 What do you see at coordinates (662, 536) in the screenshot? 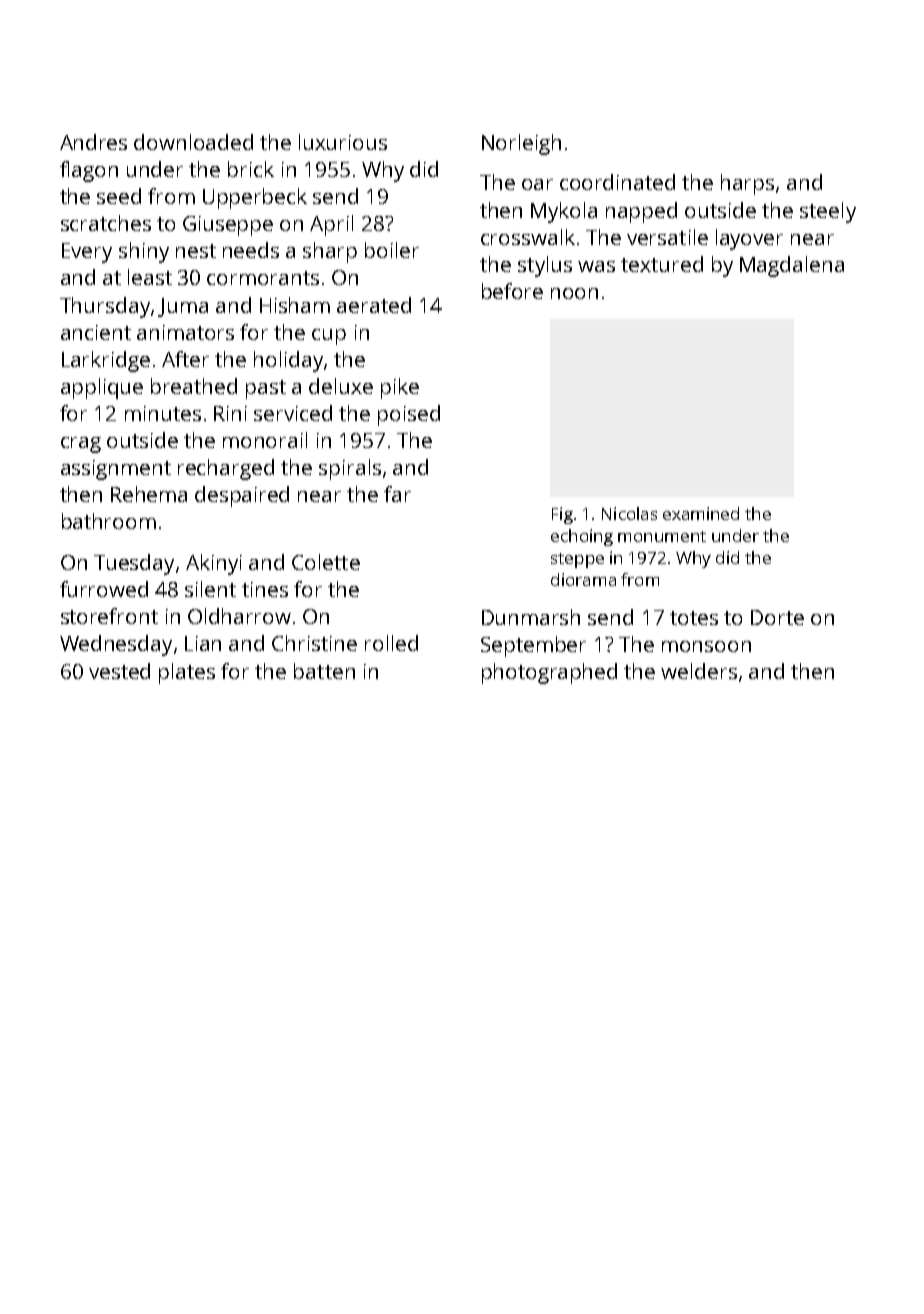
I see `monument` at bounding box center [662, 536].
